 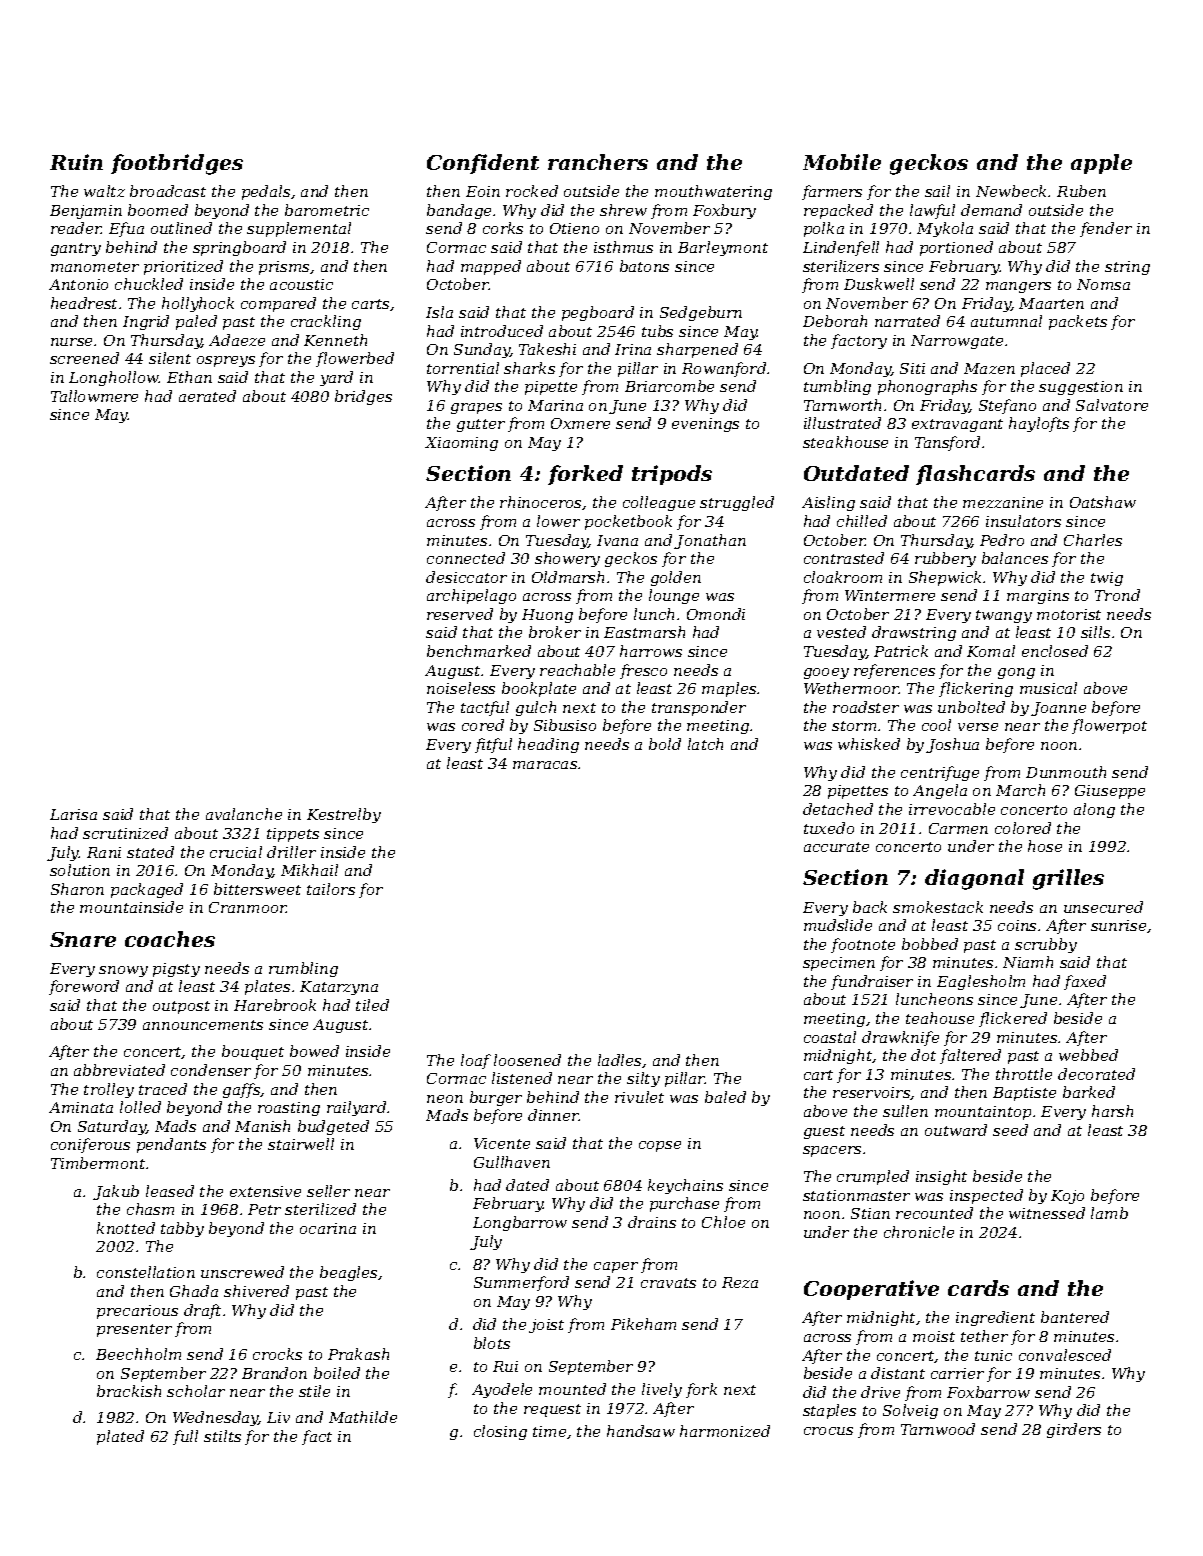 What do you see at coordinates (641, 1431) in the screenshot?
I see `handsaw` at bounding box center [641, 1431].
